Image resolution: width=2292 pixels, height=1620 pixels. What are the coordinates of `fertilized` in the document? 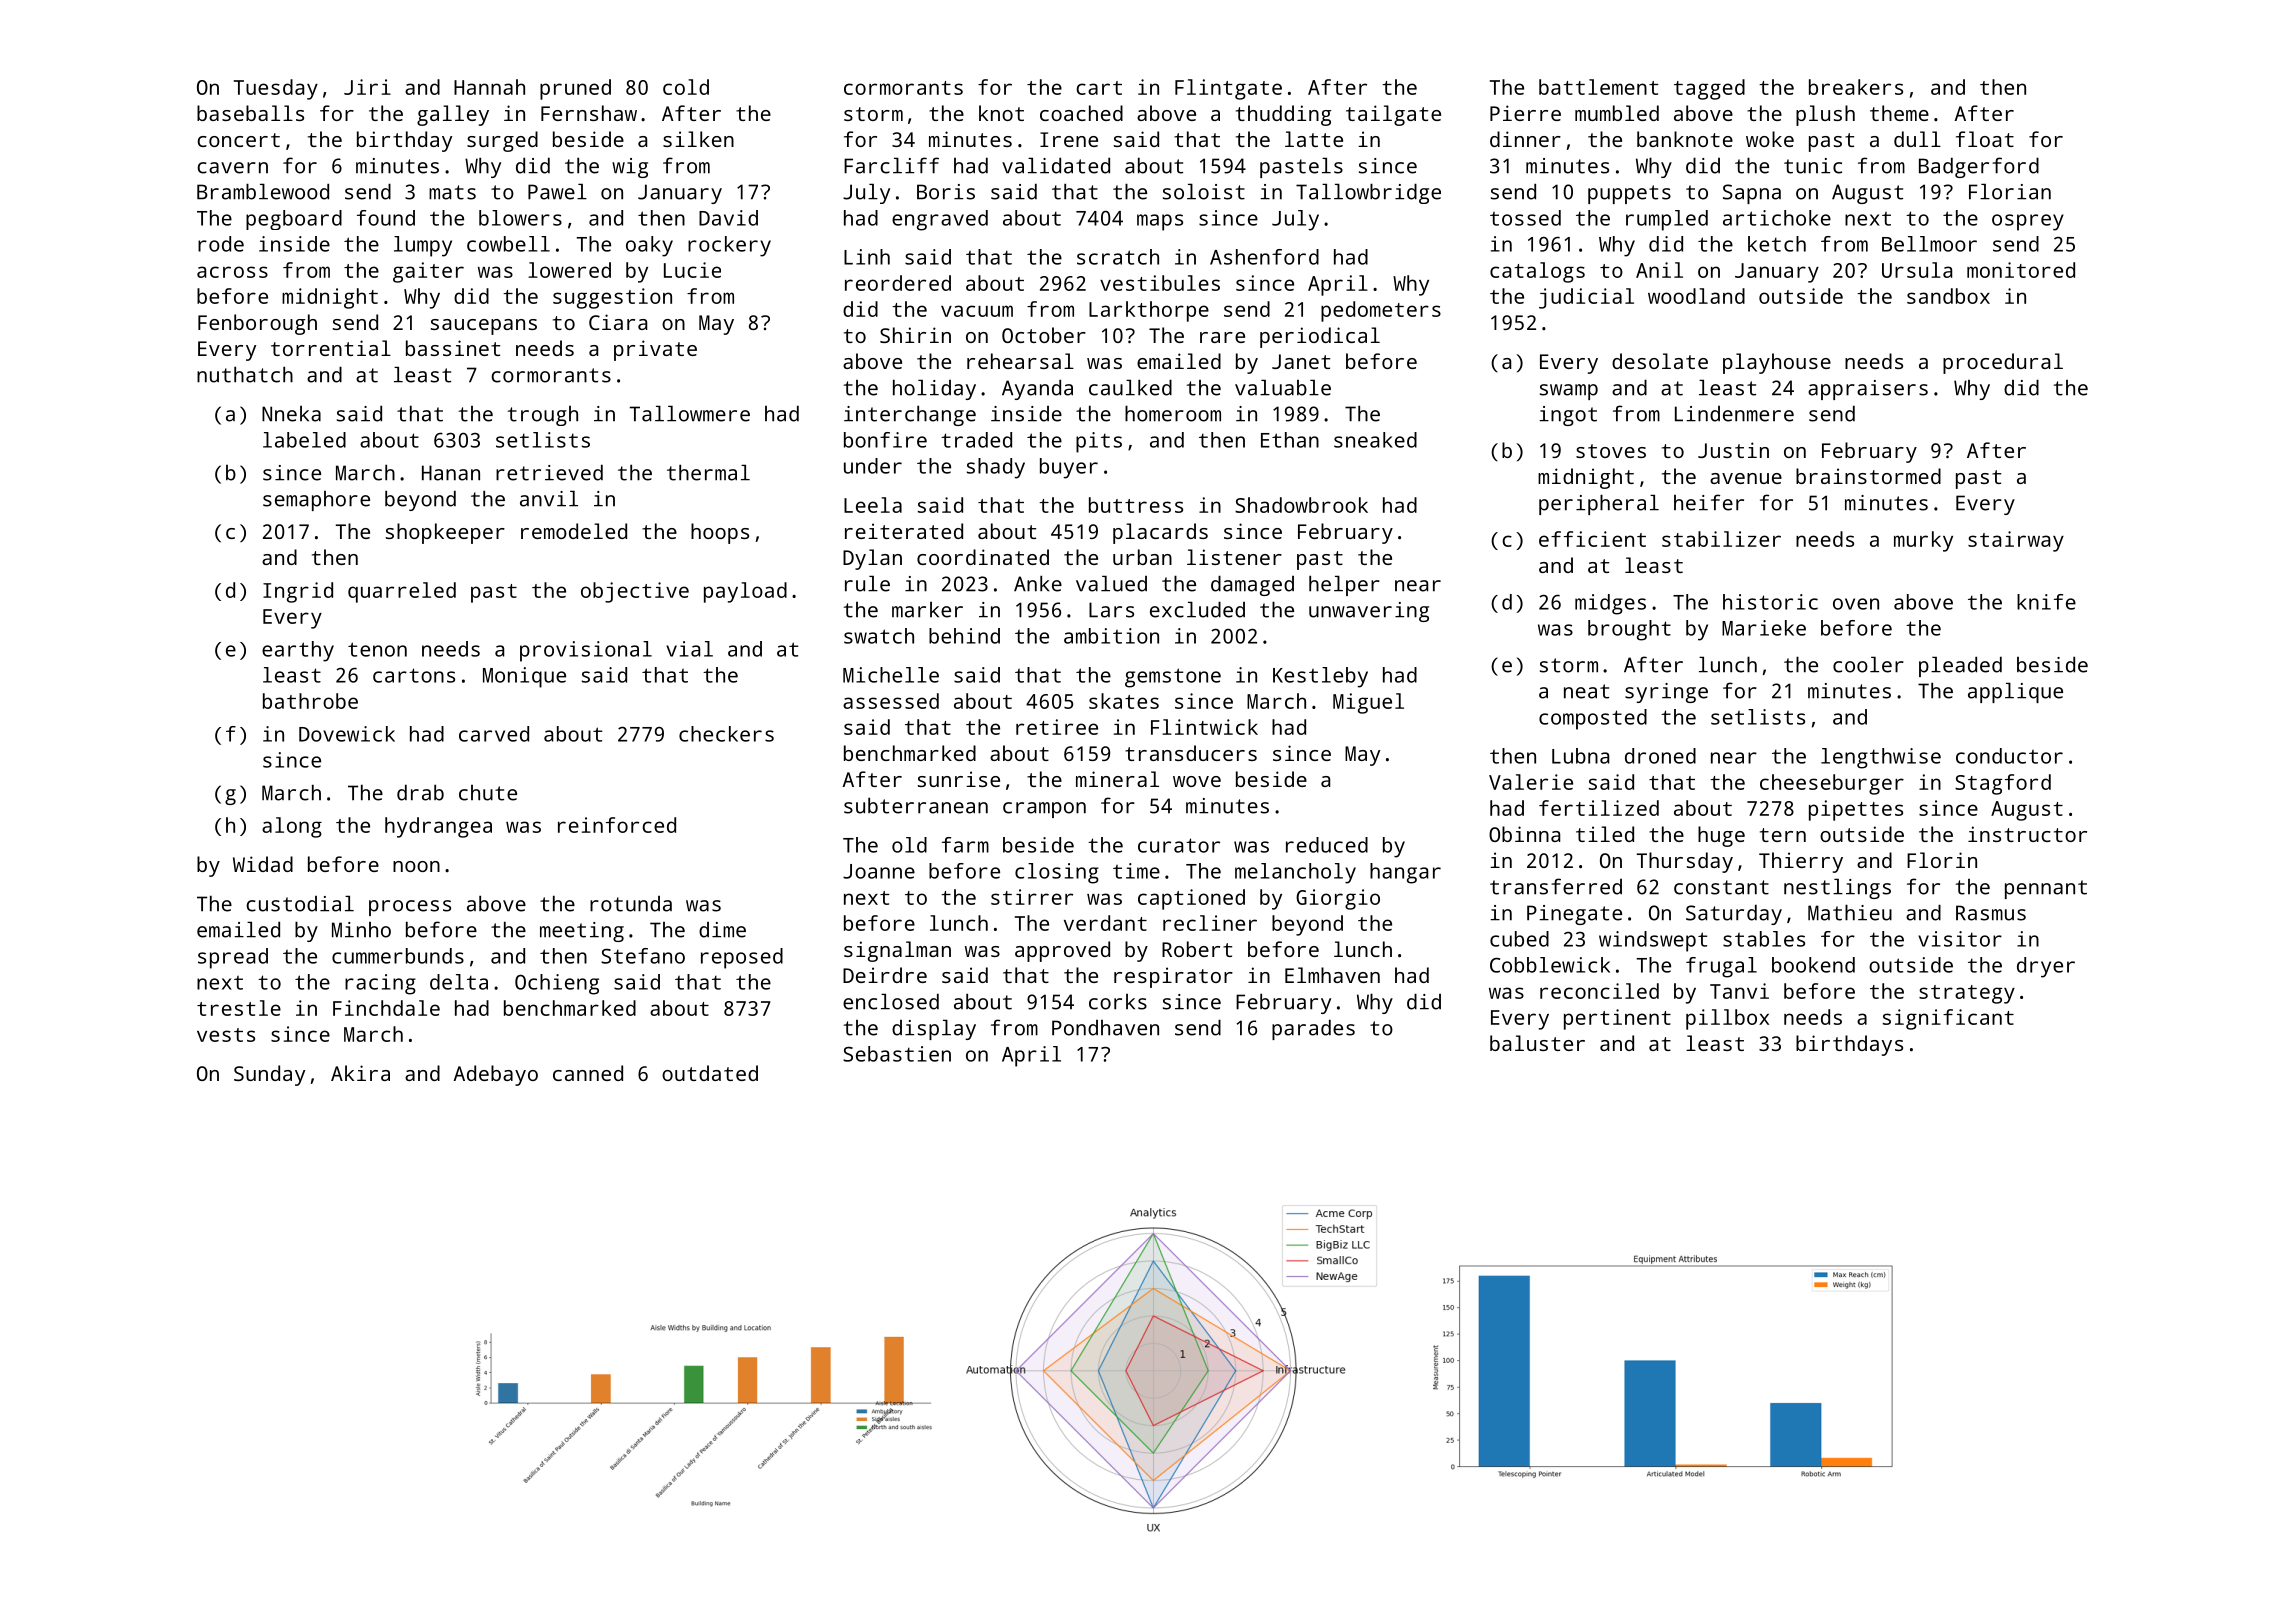 It's located at (1599, 808).
